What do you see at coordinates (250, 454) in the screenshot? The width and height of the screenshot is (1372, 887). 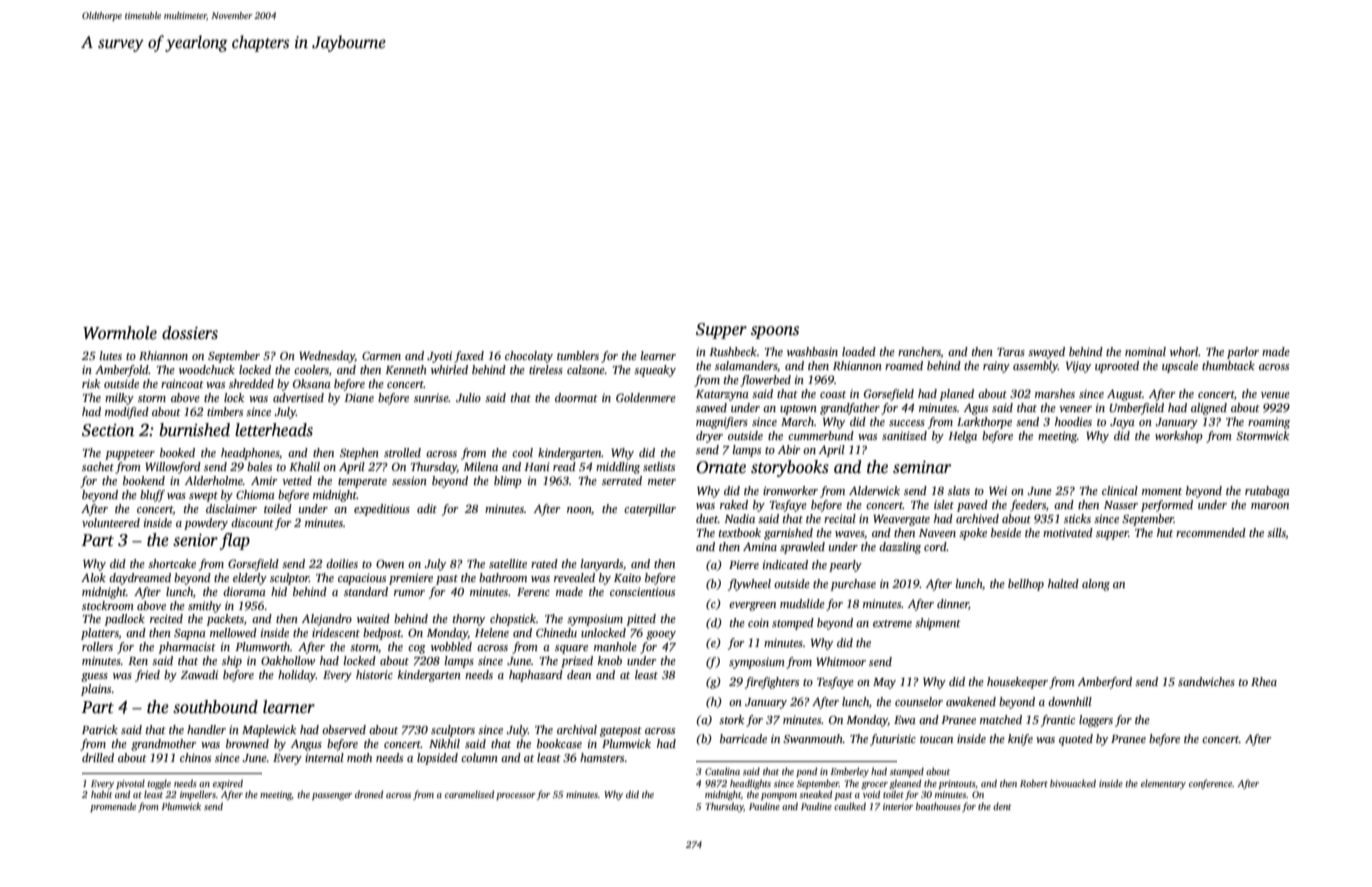 I see `headphones` at bounding box center [250, 454].
